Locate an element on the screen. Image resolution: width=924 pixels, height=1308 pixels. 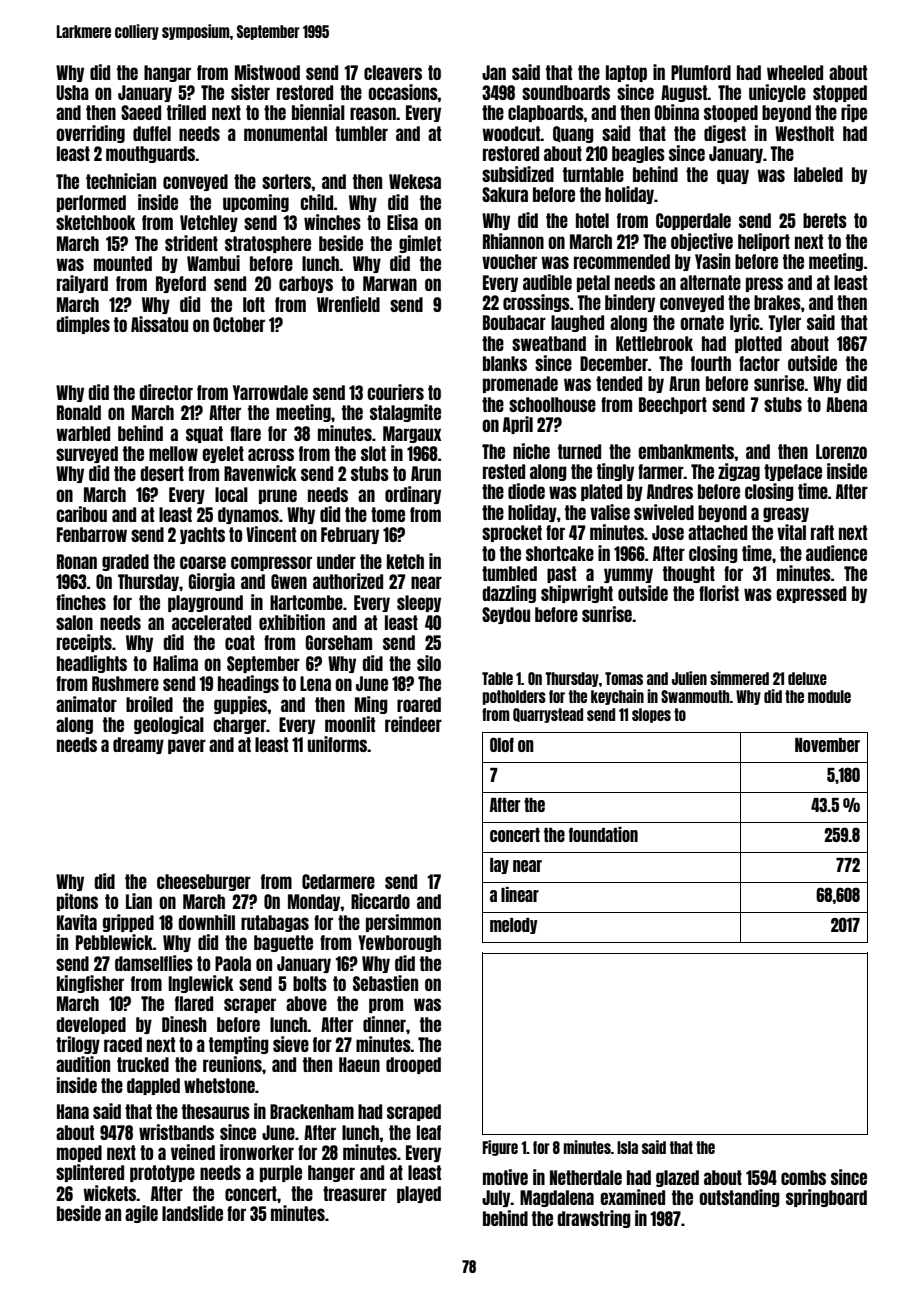
Rushmere is located at coordinates (125, 683).
